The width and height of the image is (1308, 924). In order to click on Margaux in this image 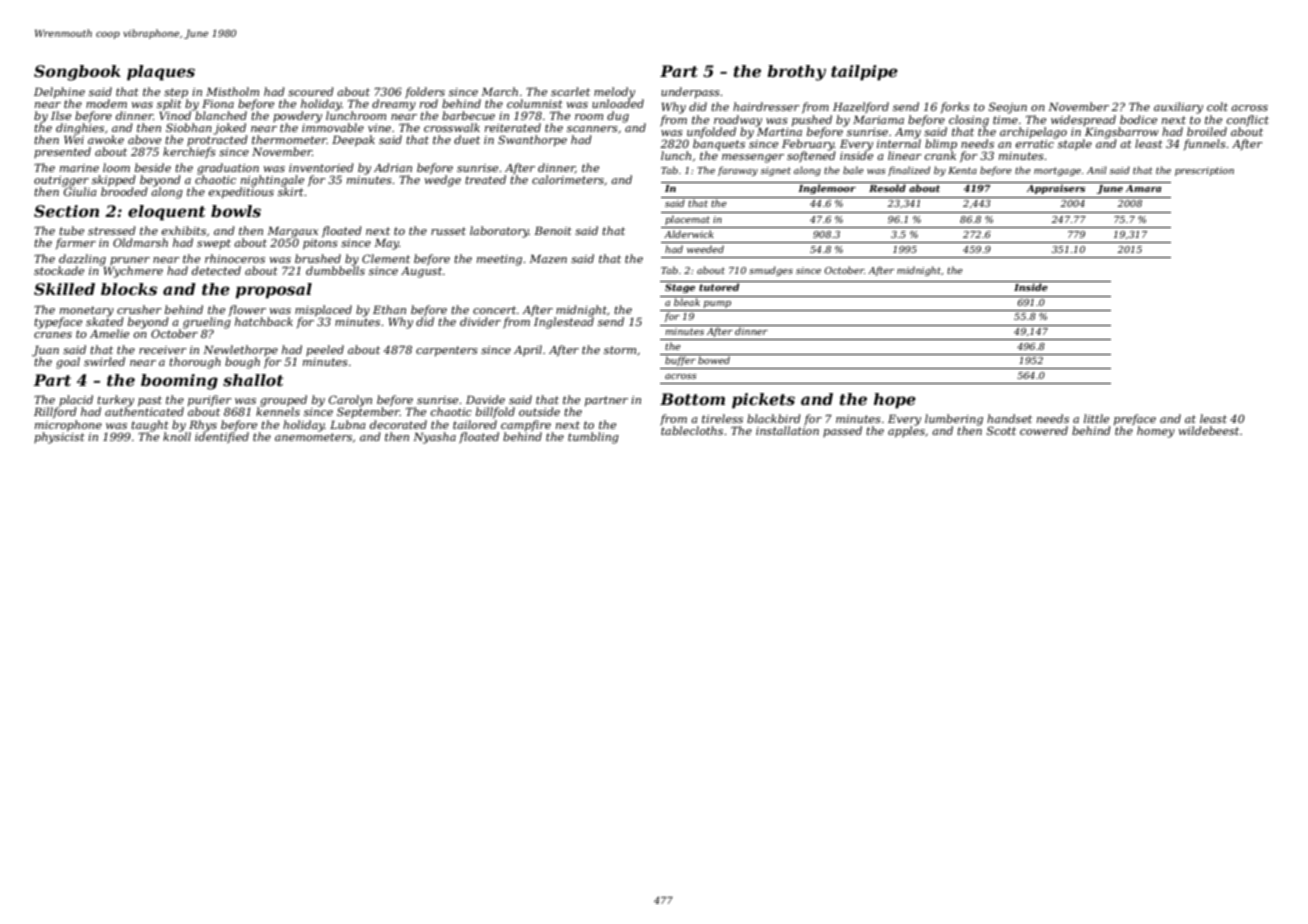, I will do `click(292, 232)`.
